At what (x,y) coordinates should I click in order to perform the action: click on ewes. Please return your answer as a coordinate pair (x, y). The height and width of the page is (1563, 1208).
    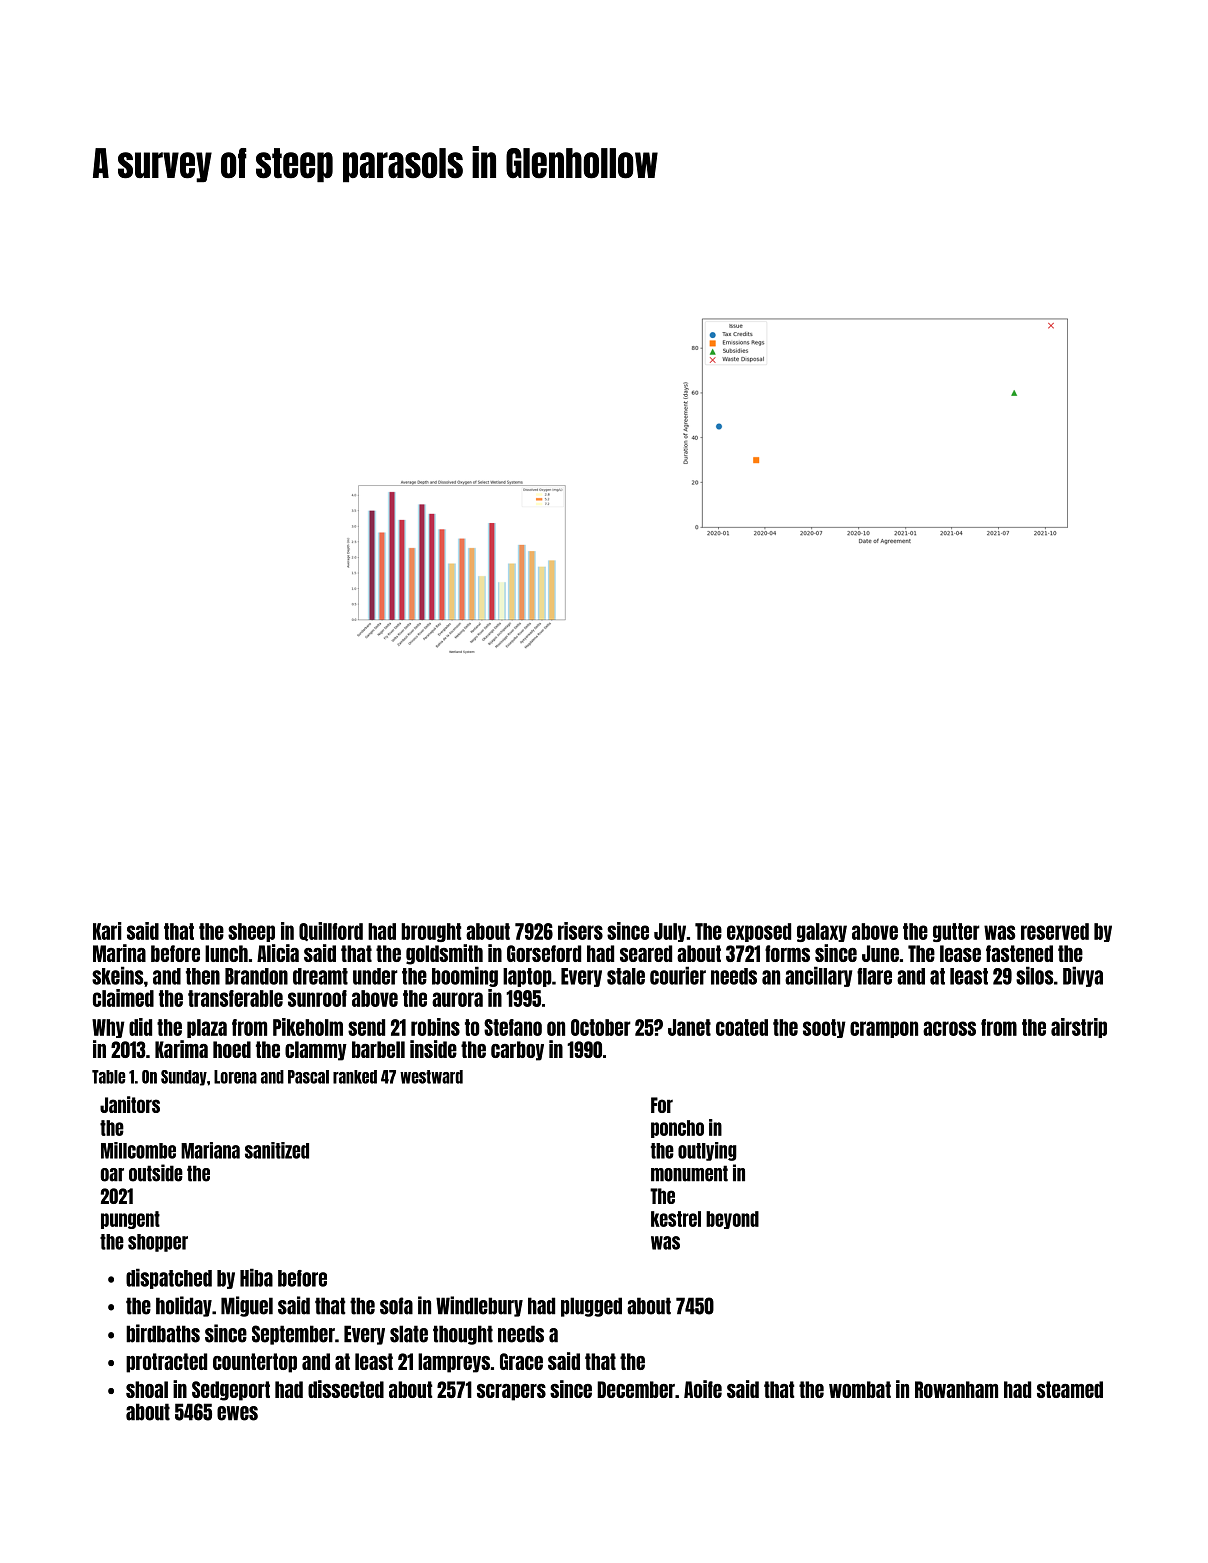
    Looking at the image, I should click on (237, 1413).
